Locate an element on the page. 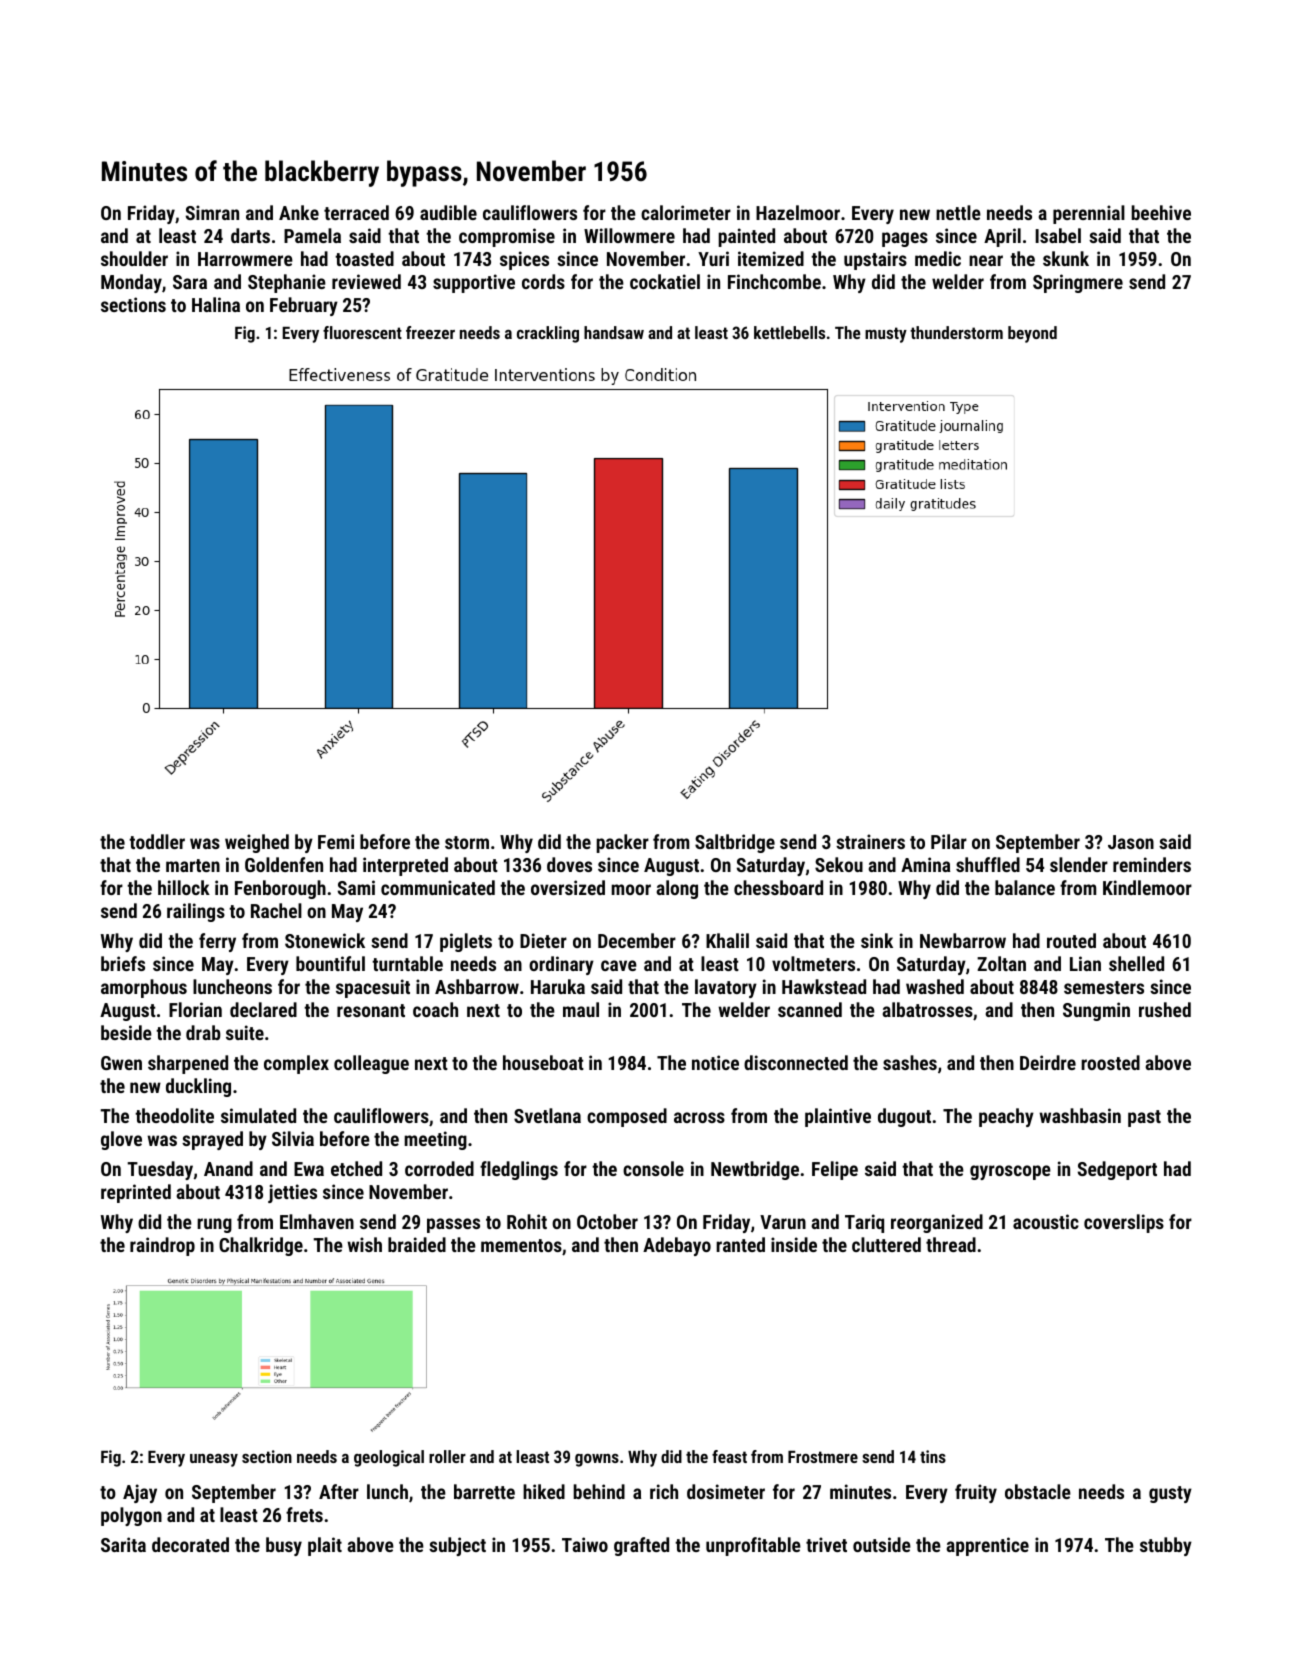 The width and height of the image is (1292, 1672). beehive is located at coordinates (1161, 212).
